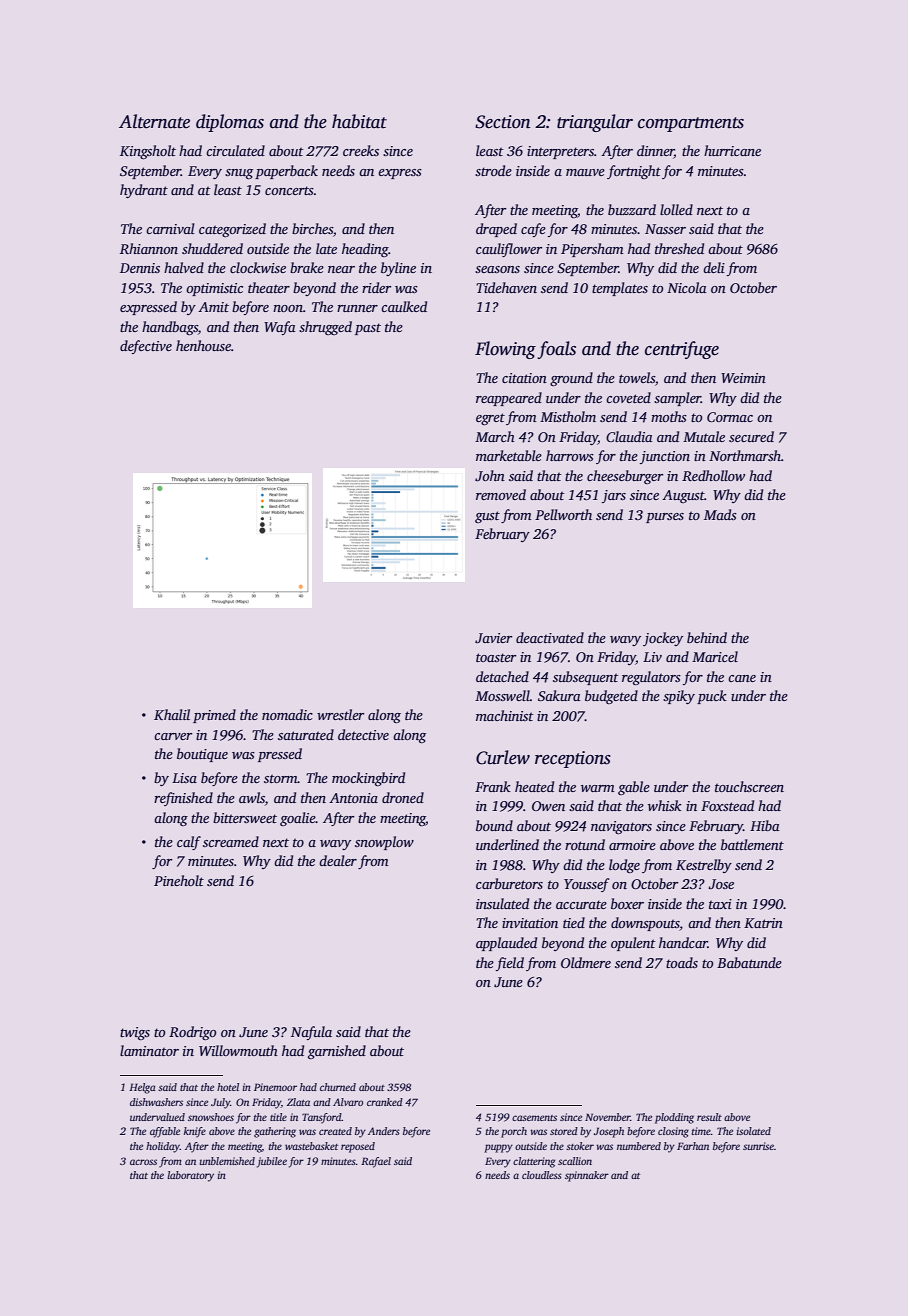 The image size is (908, 1316). I want to click on deli, so click(714, 267).
